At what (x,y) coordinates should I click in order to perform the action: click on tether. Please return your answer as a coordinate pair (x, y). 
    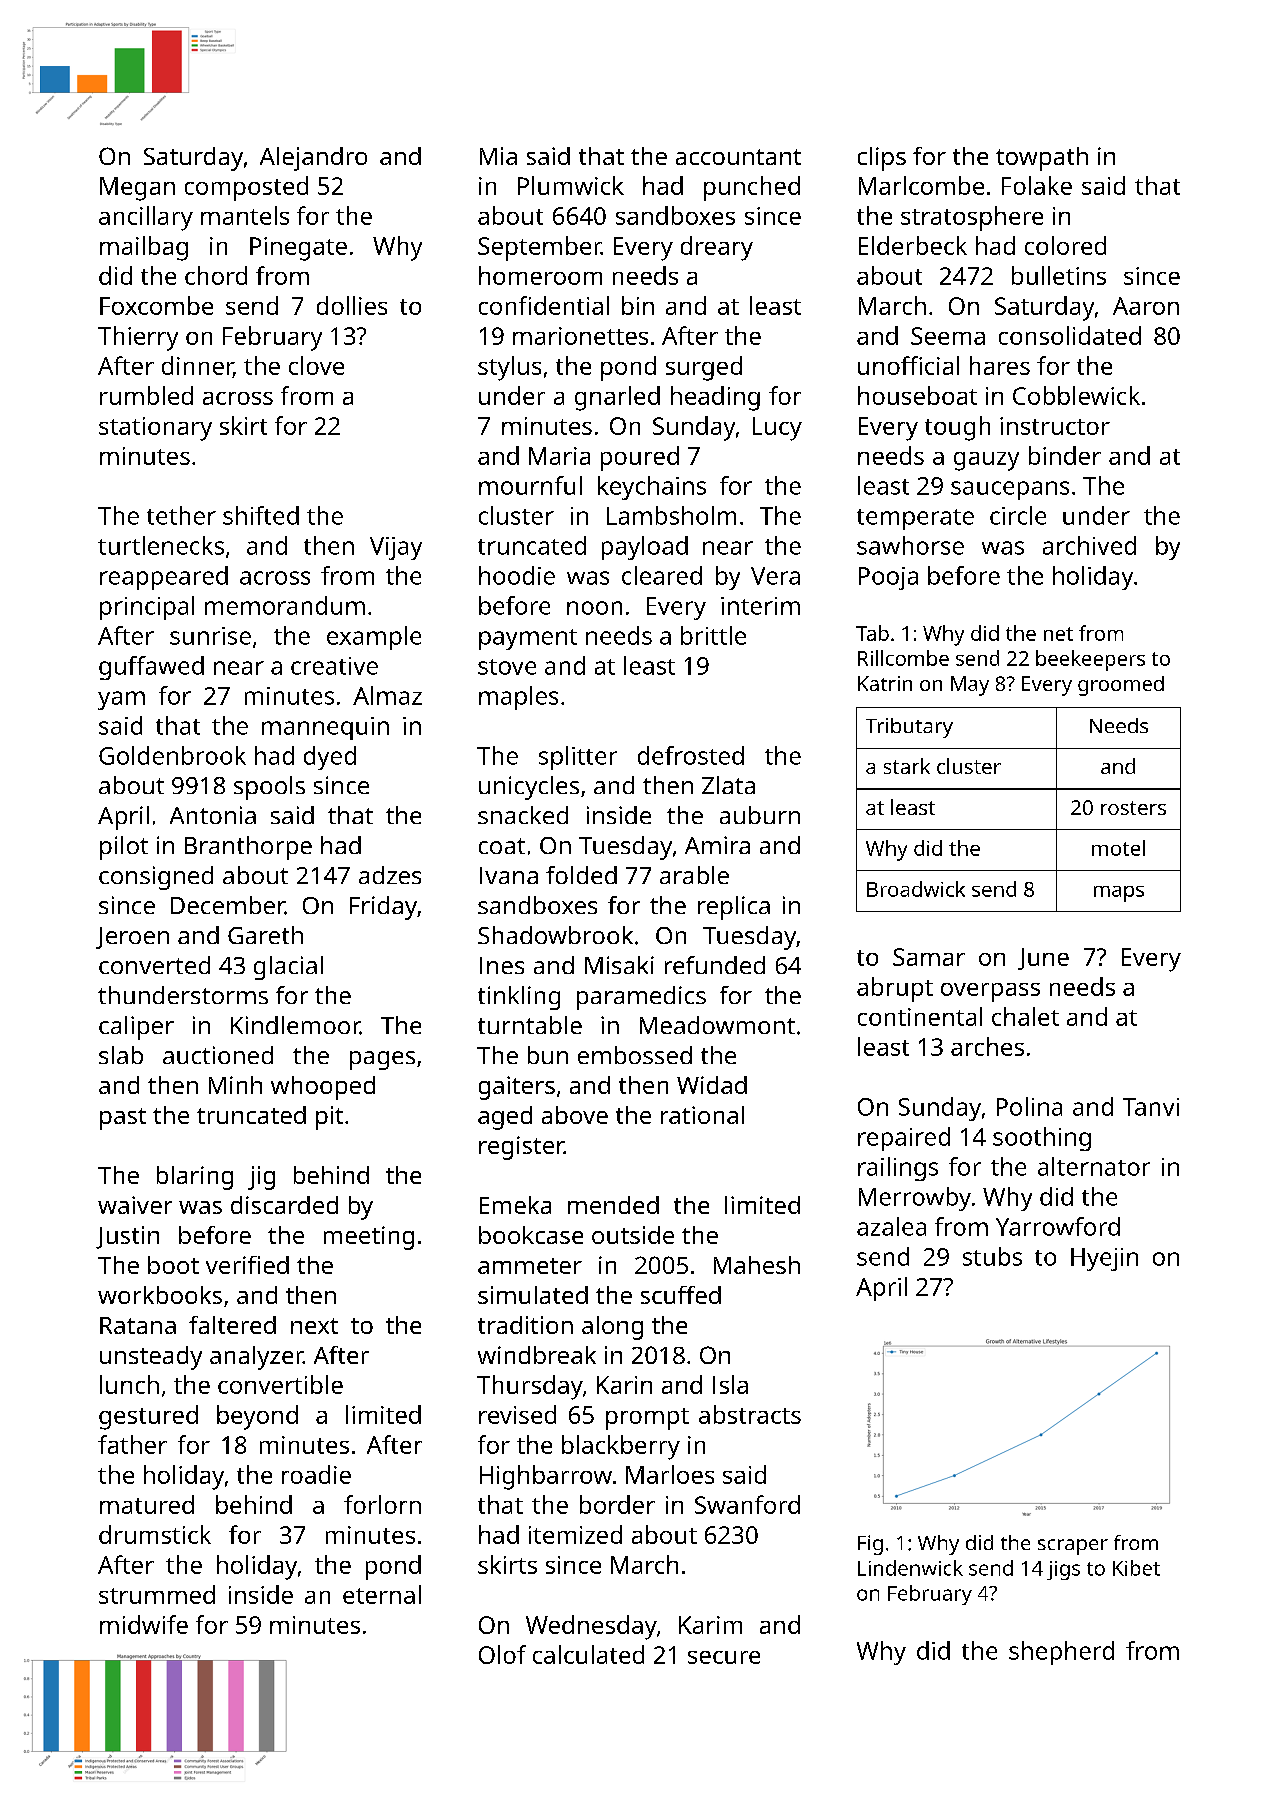
    Looking at the image, I should click on (181, 515).
